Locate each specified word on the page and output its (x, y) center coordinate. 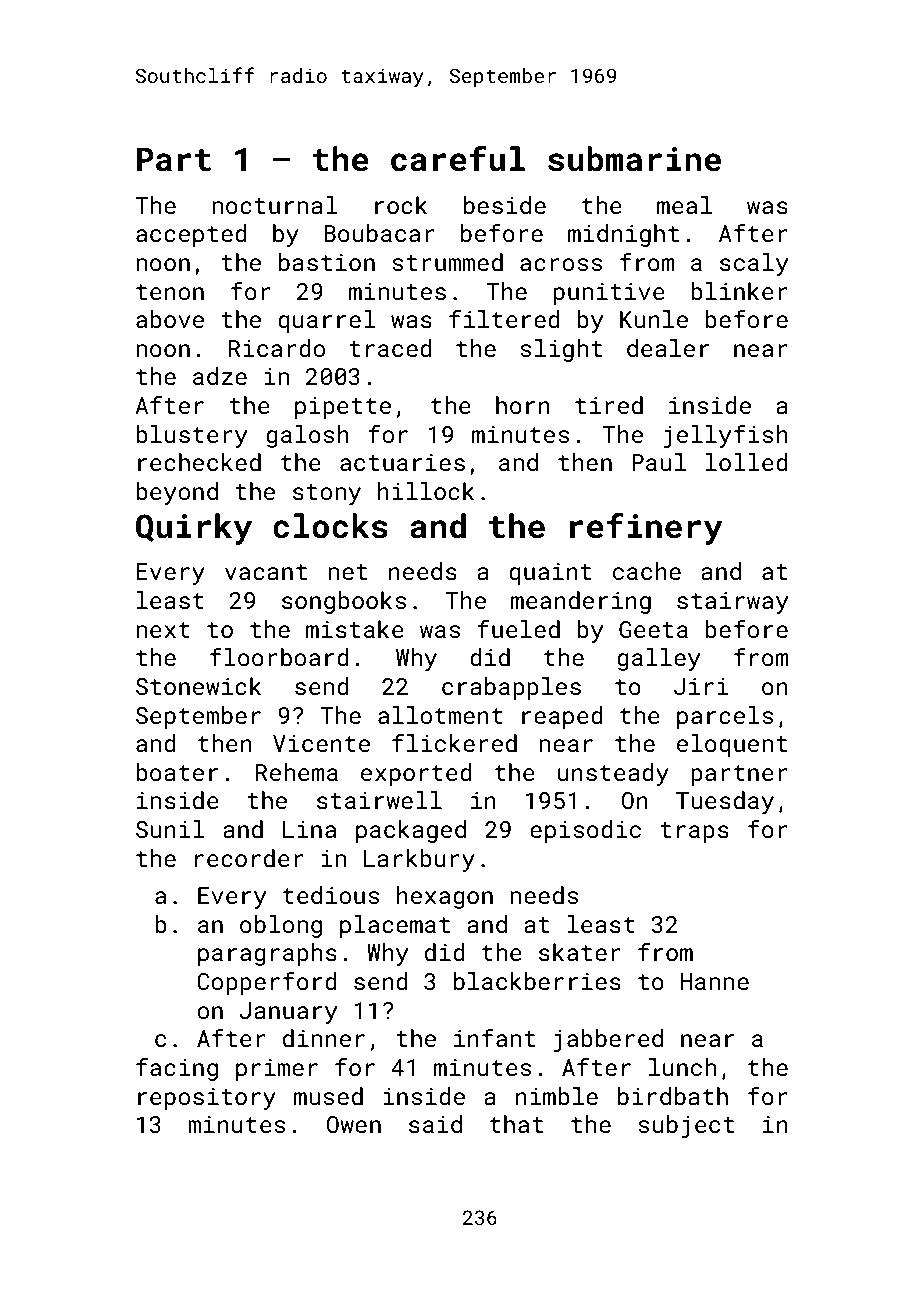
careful (458, 159)
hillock (426, 491)
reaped (562, 717)
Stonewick (198, 686)
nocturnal (274, 205)
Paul (659, 462)
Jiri (701, 686)
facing (177, 1069)
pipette (343, 408)
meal (684, 205)
